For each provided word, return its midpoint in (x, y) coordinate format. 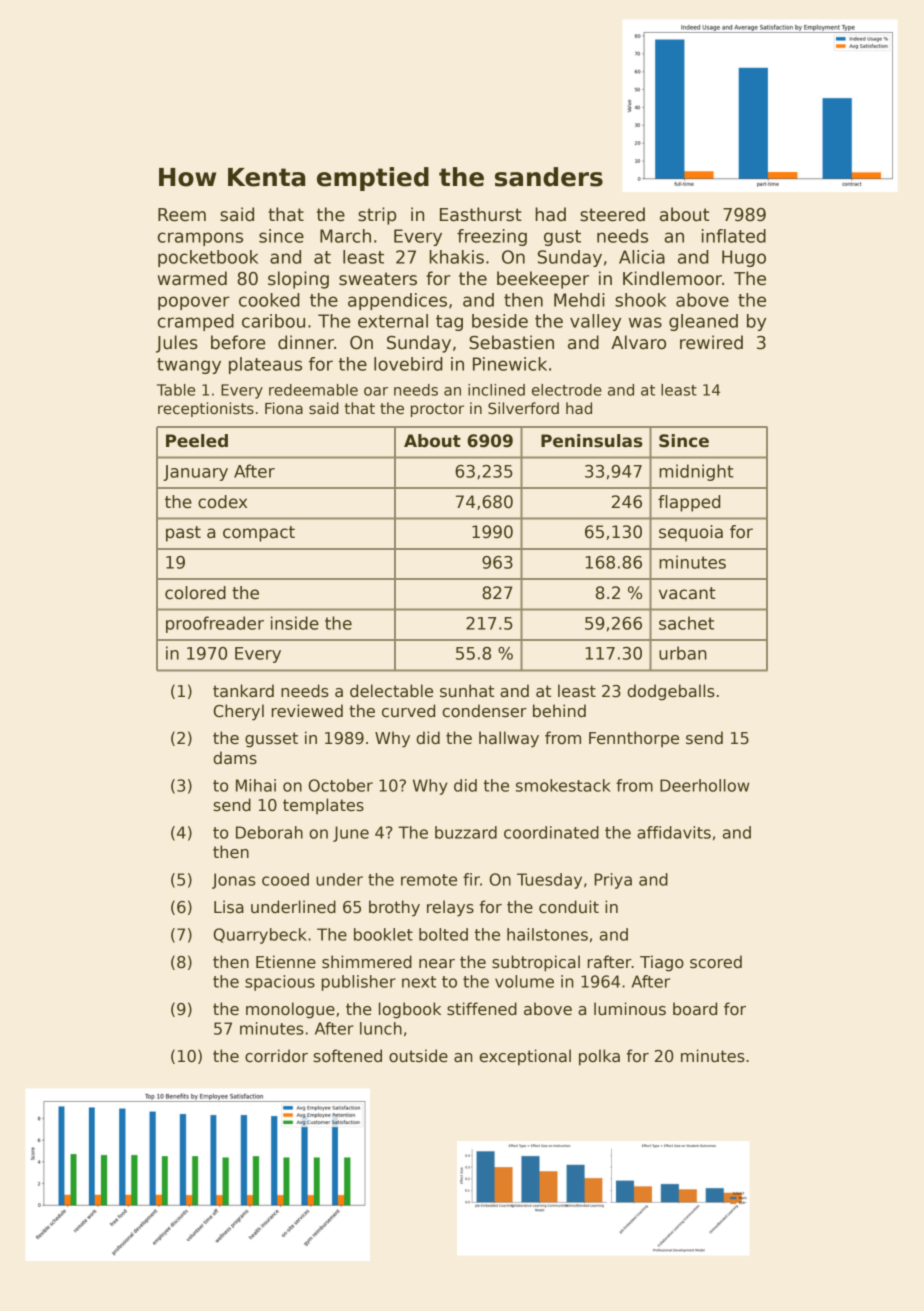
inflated (734, 236)
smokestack (563, 785)
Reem (182, 215)
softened (347, 1056)
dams (235, 758)
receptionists (206, 409)
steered (612, 214)
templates (323, 806)
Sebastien (511, 342)
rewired (711, 342)
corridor (276, 1056)
